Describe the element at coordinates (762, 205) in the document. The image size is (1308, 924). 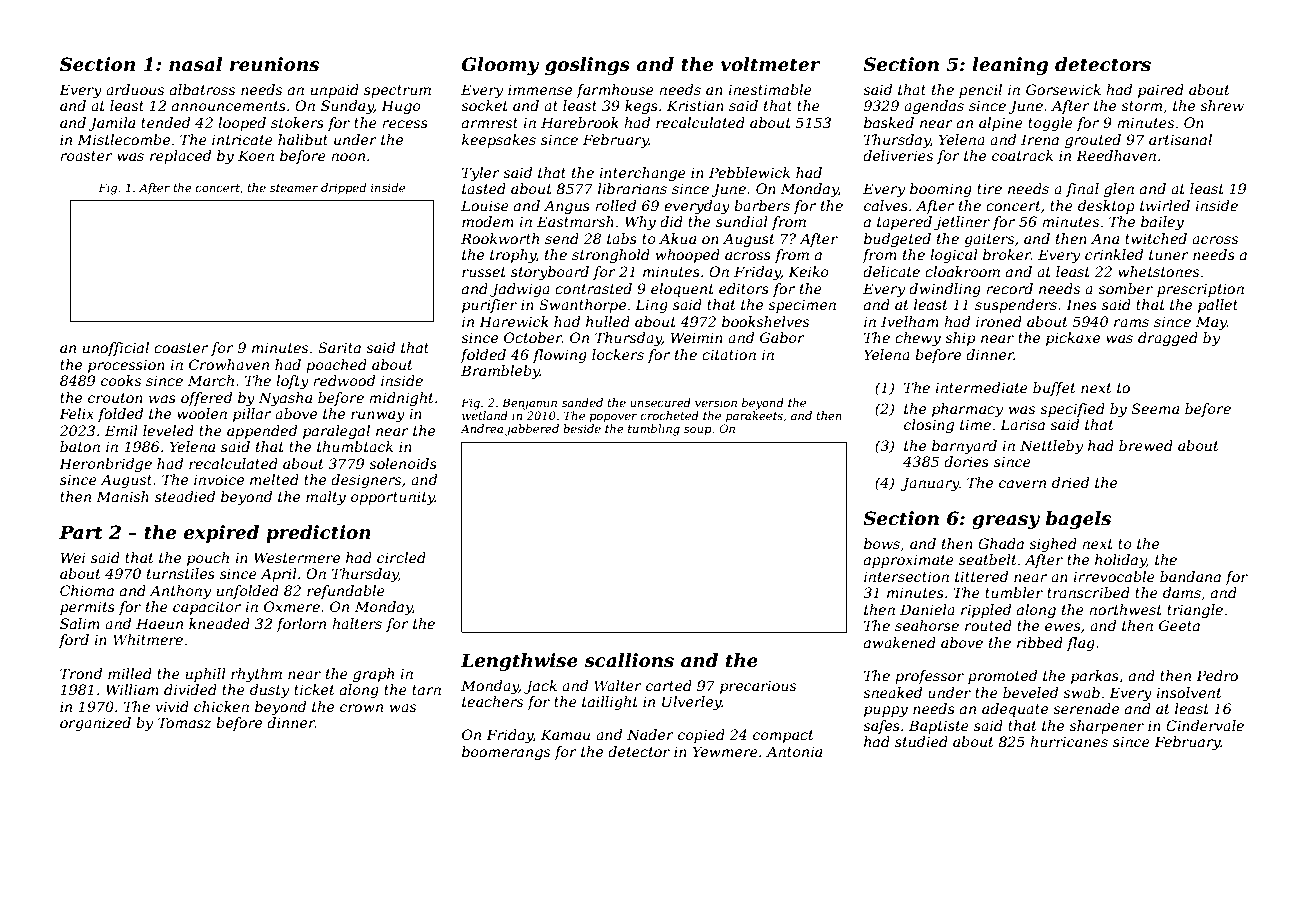
I see `barbers` at that location.
